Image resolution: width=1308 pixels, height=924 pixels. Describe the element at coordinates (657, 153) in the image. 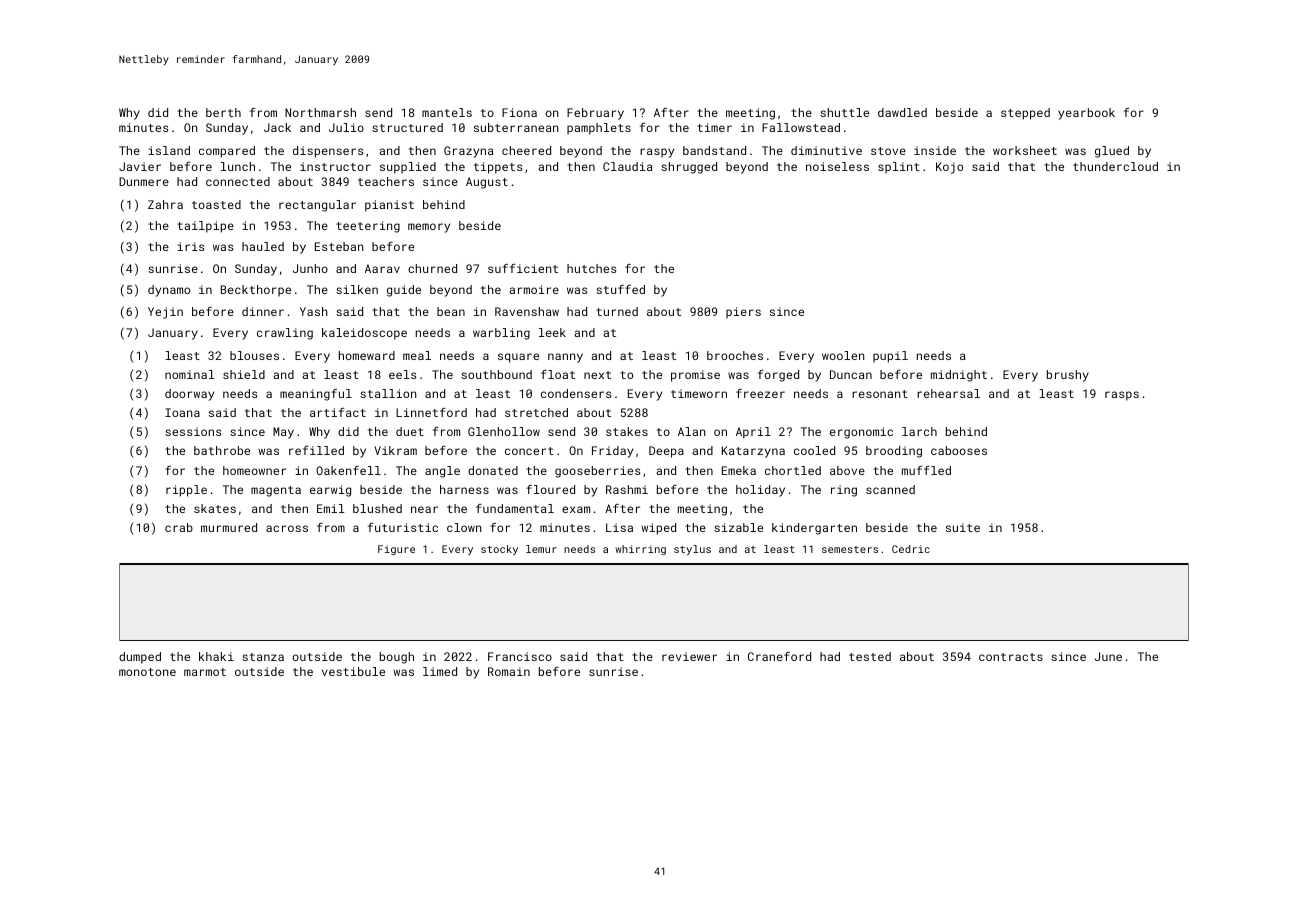

I see `raspy` at that location.
